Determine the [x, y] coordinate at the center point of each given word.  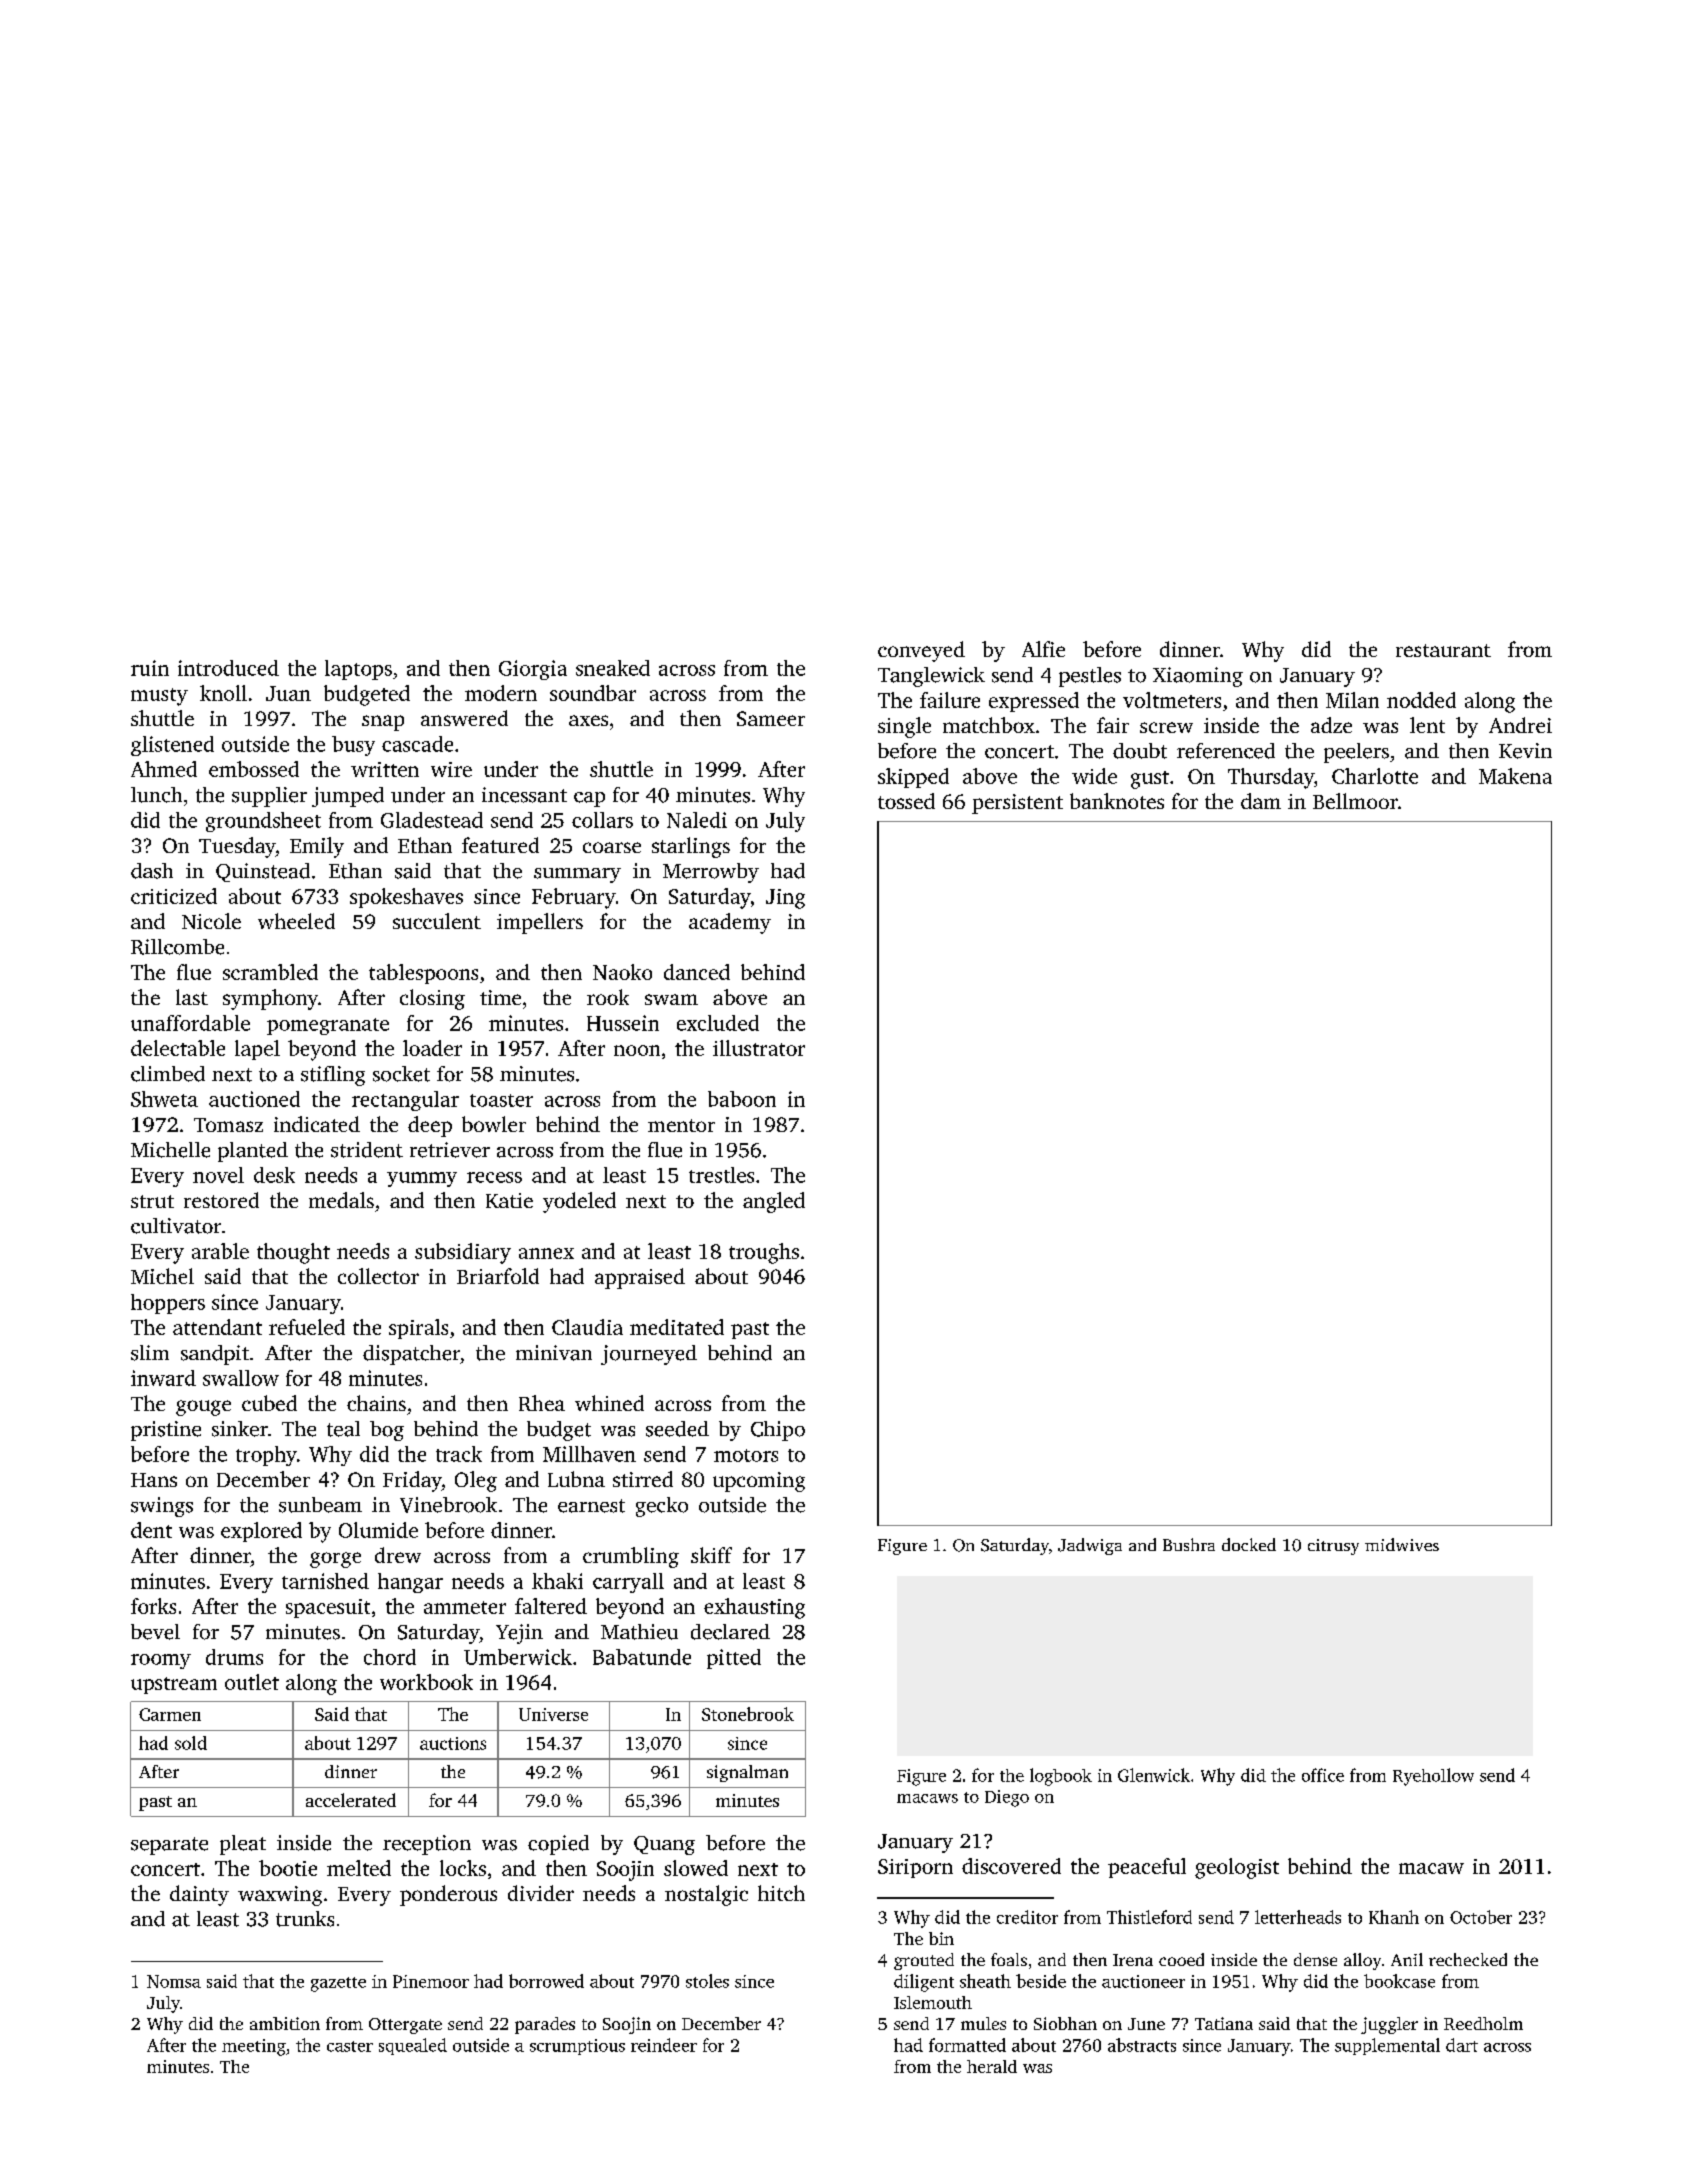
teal [343, 1429]
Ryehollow [1433, 1777]
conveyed [921, 651]
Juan [288, 693]
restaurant [1443, 650]
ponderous [448, 1895]
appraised [640, 1278]
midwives [1402, 1544]
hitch [781, 1893]
